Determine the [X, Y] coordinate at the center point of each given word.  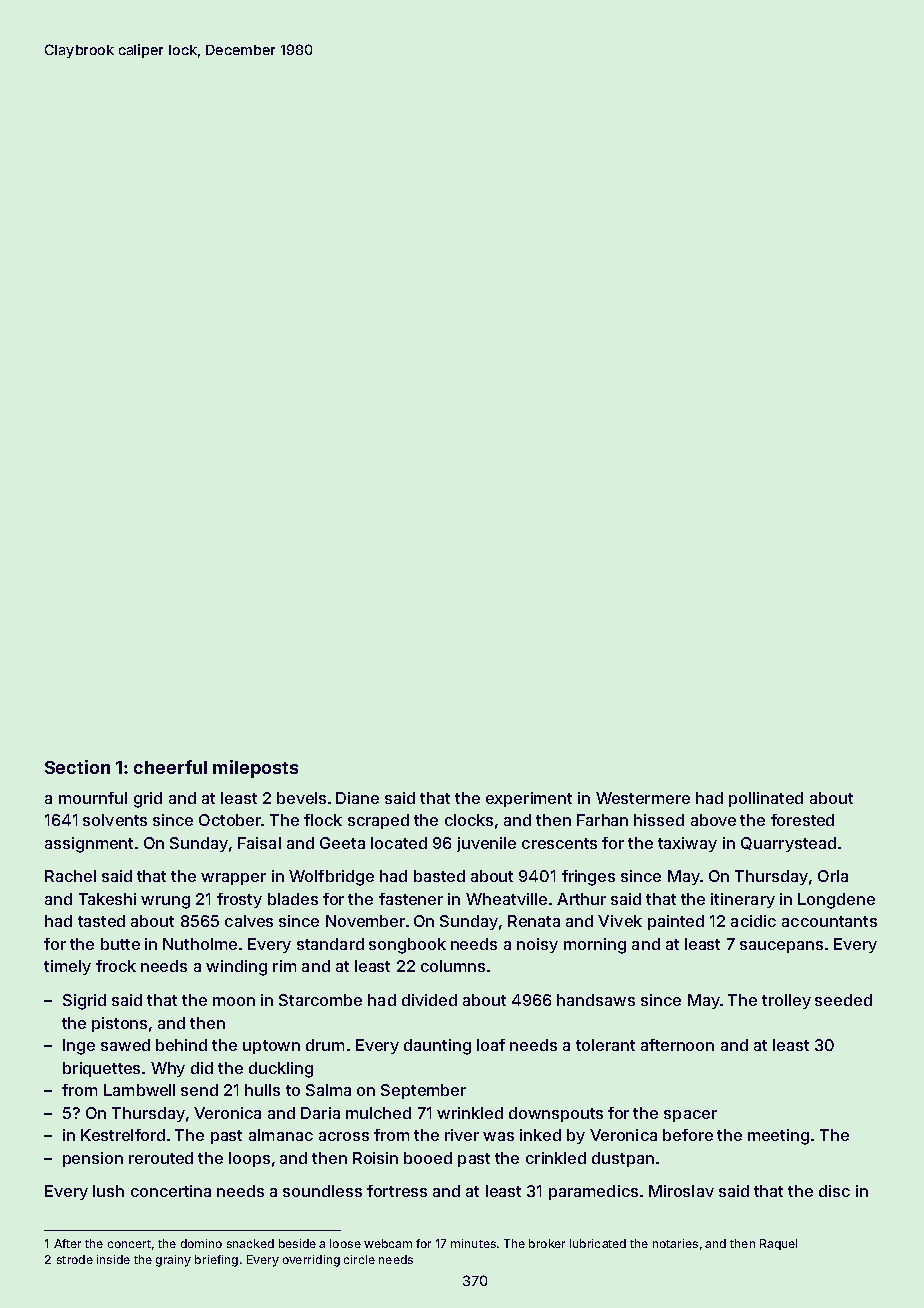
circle [359, 1259]
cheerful [170, 767]
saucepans [781, 947]
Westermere [643, 798]
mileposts [255, 769]
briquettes [101, 1069]
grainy [173, 1261]
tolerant [605, 1045]
